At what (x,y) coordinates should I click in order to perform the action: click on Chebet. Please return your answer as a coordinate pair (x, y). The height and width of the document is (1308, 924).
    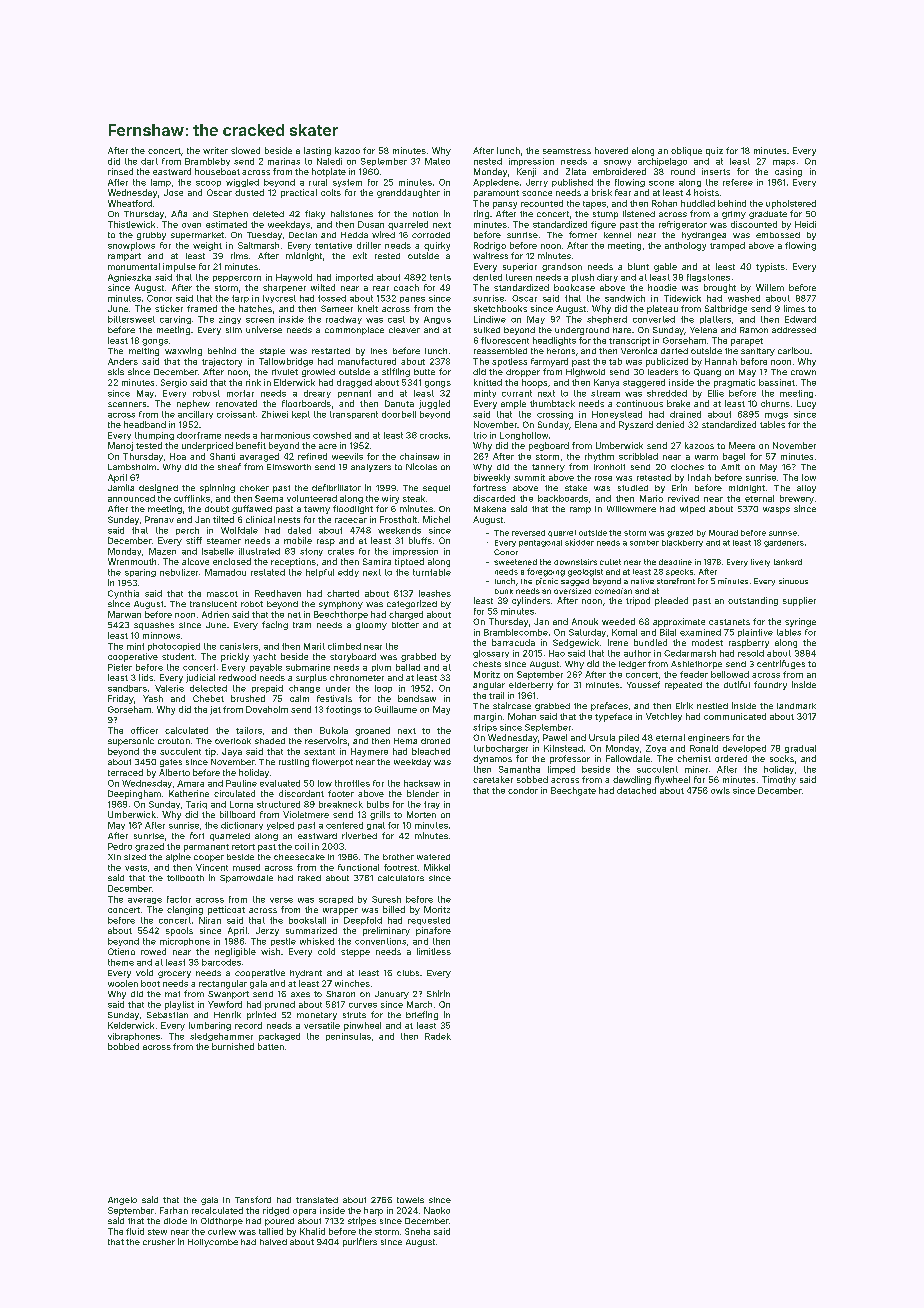
    Looking at the image, I should click on (208, 698).
